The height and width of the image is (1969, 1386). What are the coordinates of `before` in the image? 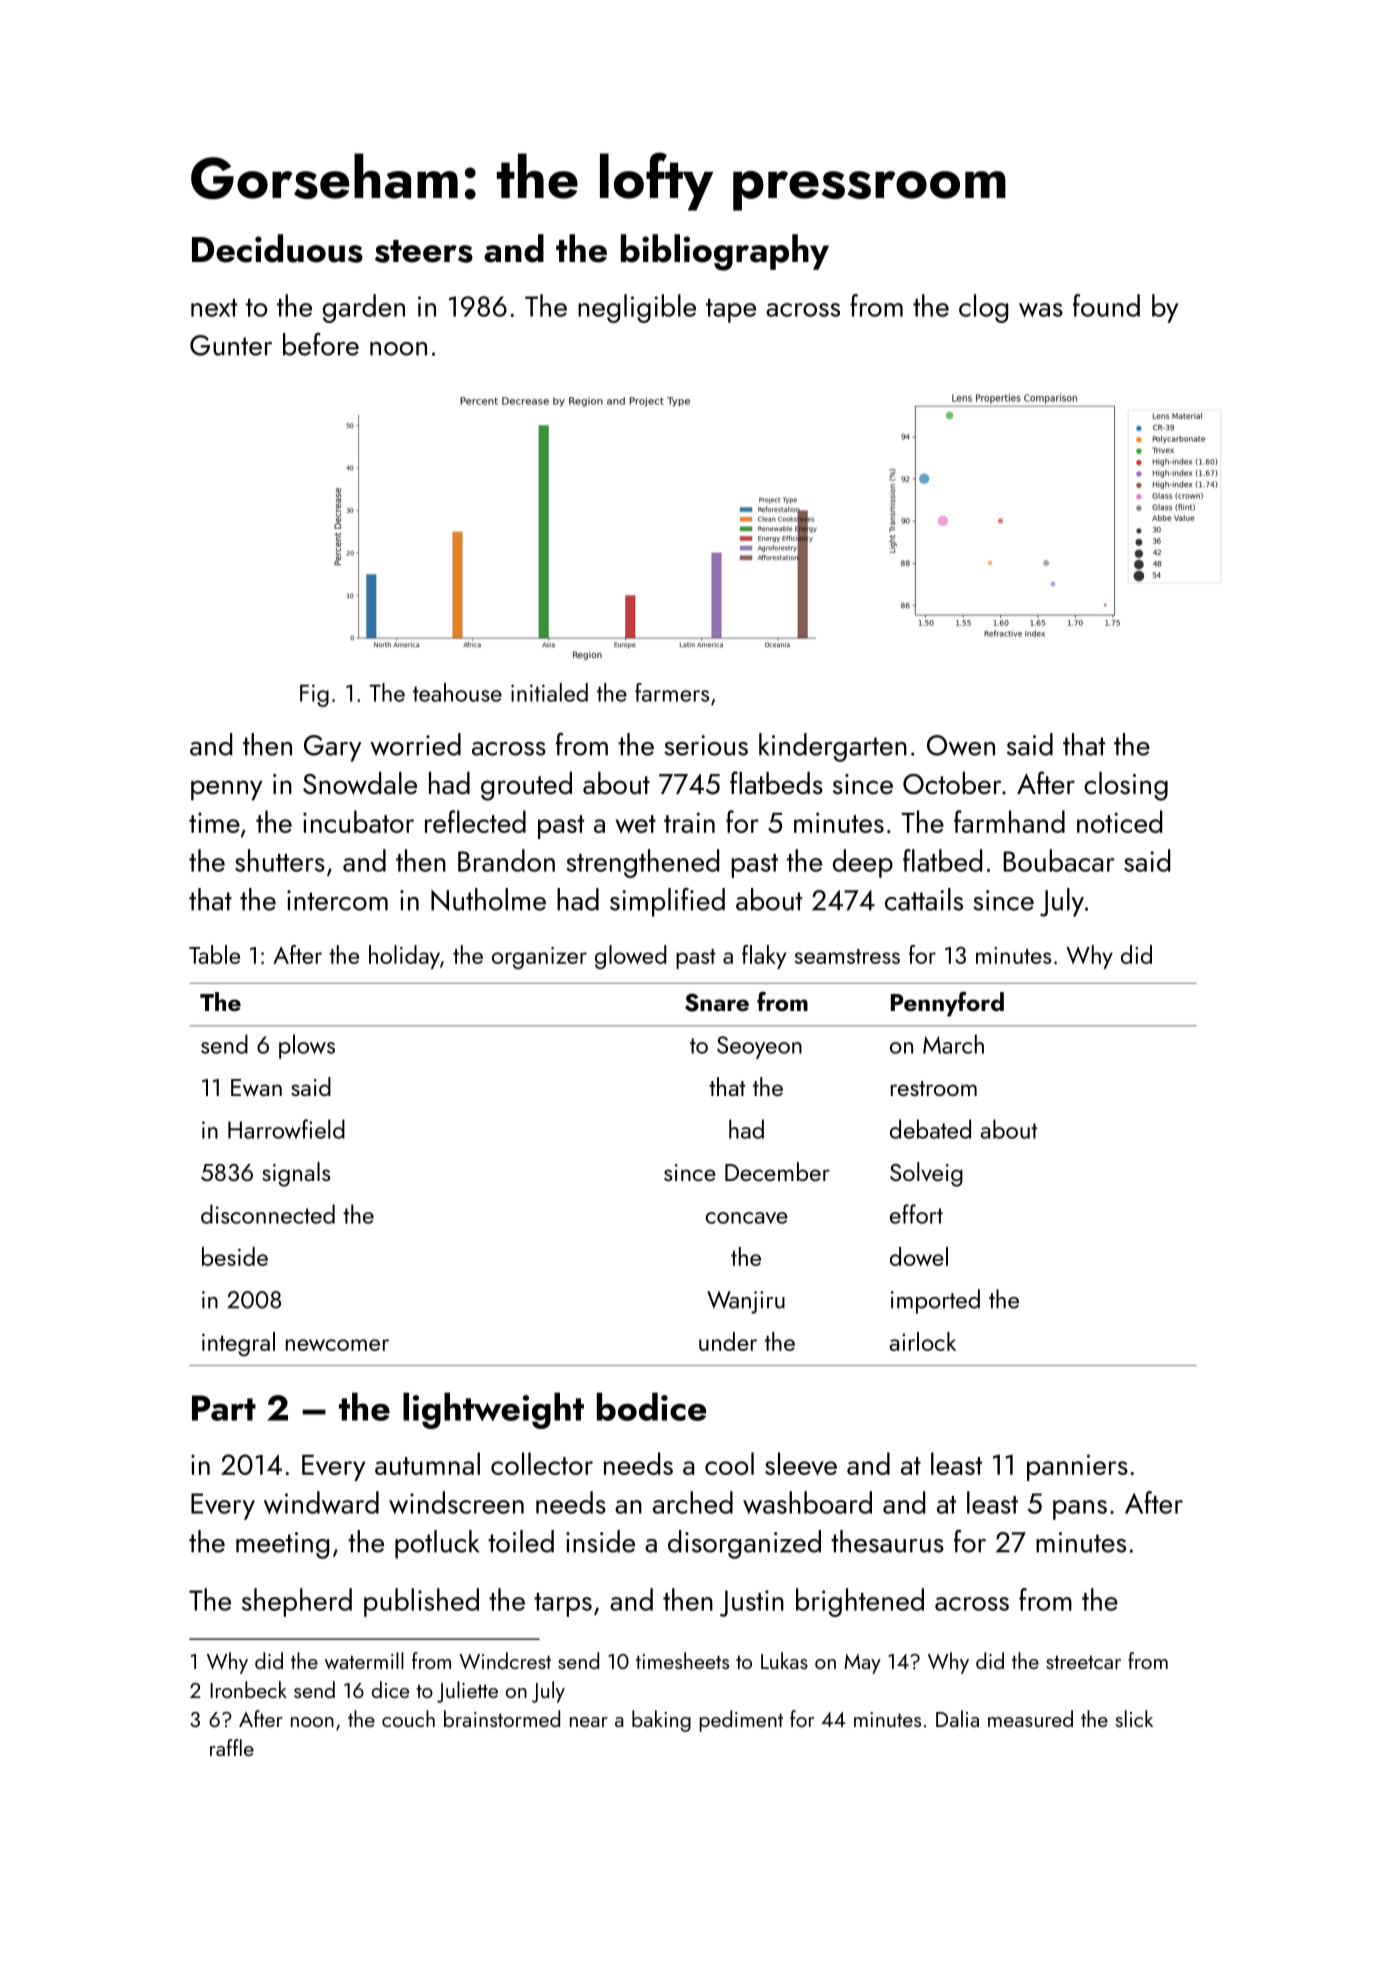 It's located at (321, 344).
